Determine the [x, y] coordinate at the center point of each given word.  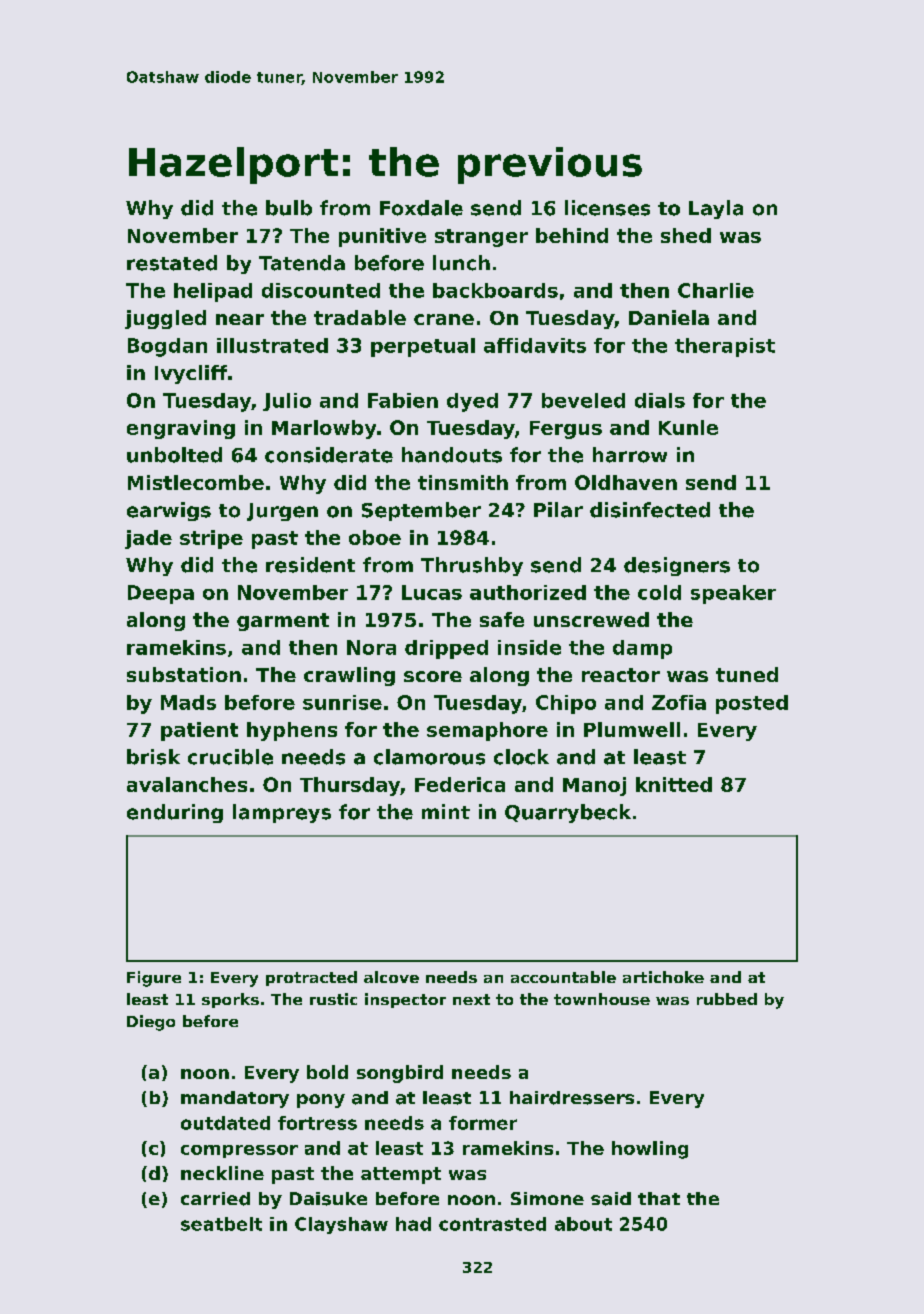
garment [283, 622]
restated [172, 263]
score [433, 676]
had [413, 1224]
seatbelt [221, 1224]
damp [642, 649]
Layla [716, 209]
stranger [481, 238]
